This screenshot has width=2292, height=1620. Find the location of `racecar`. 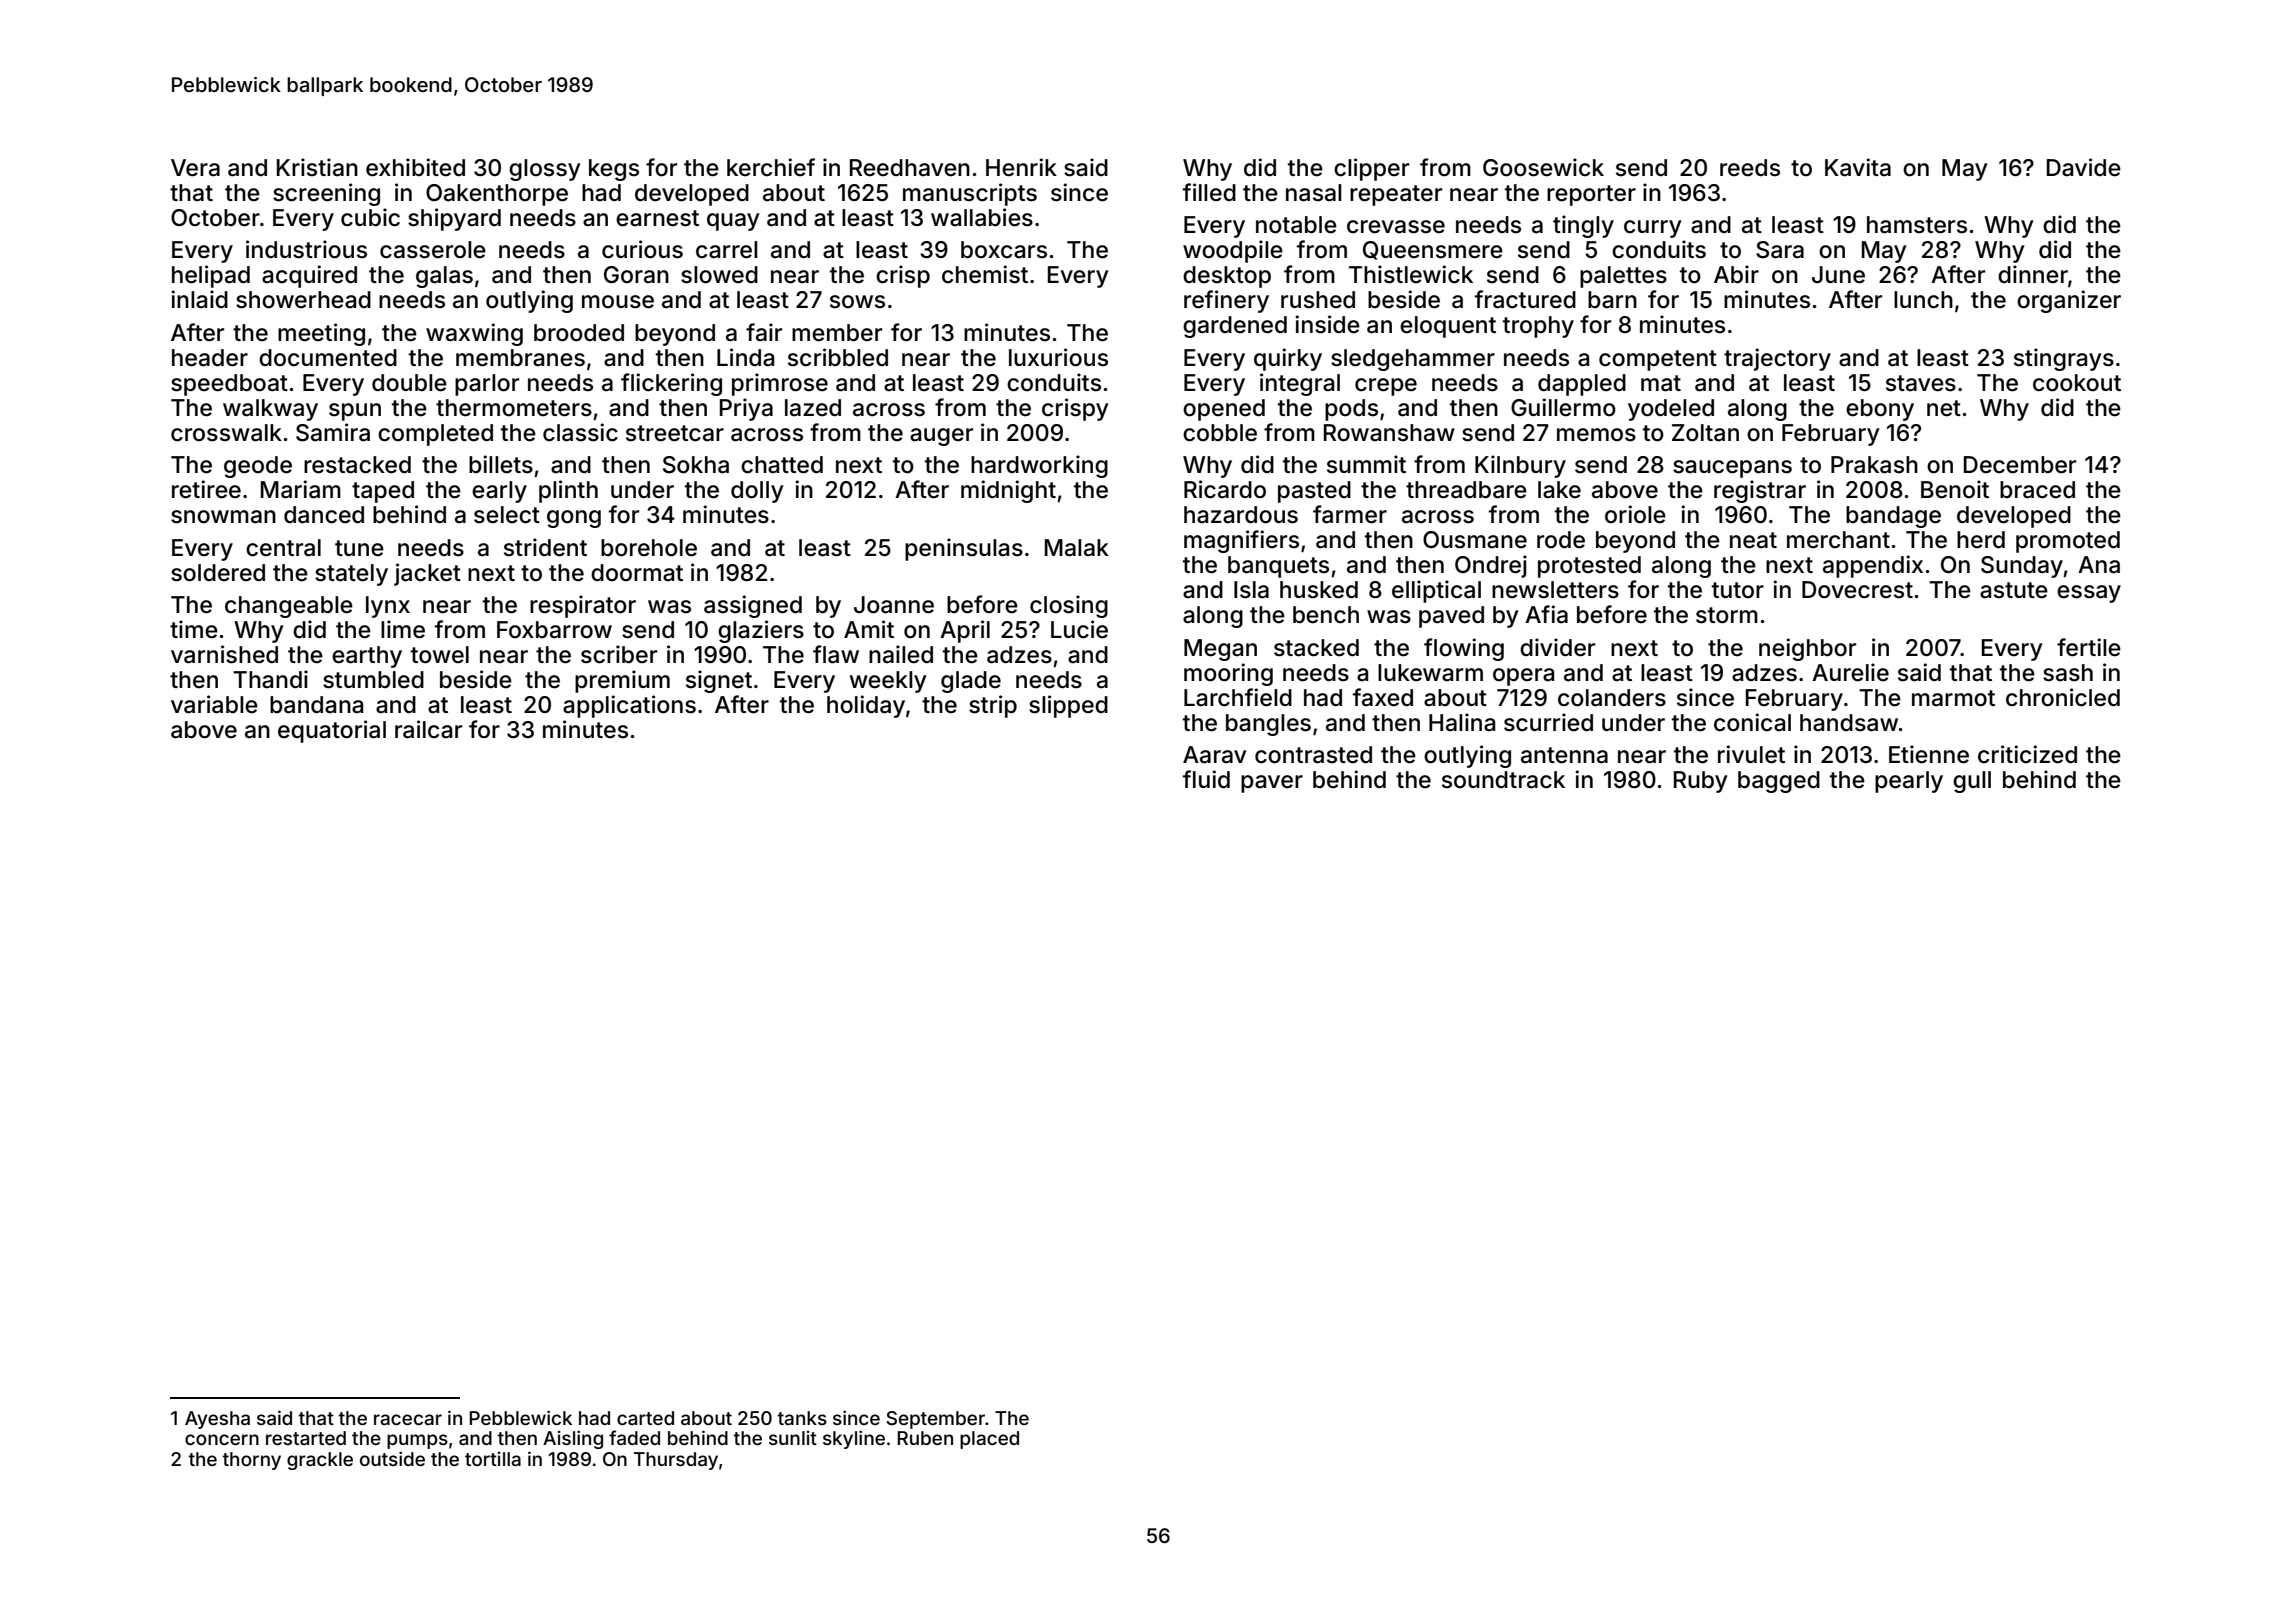

racecar is located at coordinates (408, 1419).
